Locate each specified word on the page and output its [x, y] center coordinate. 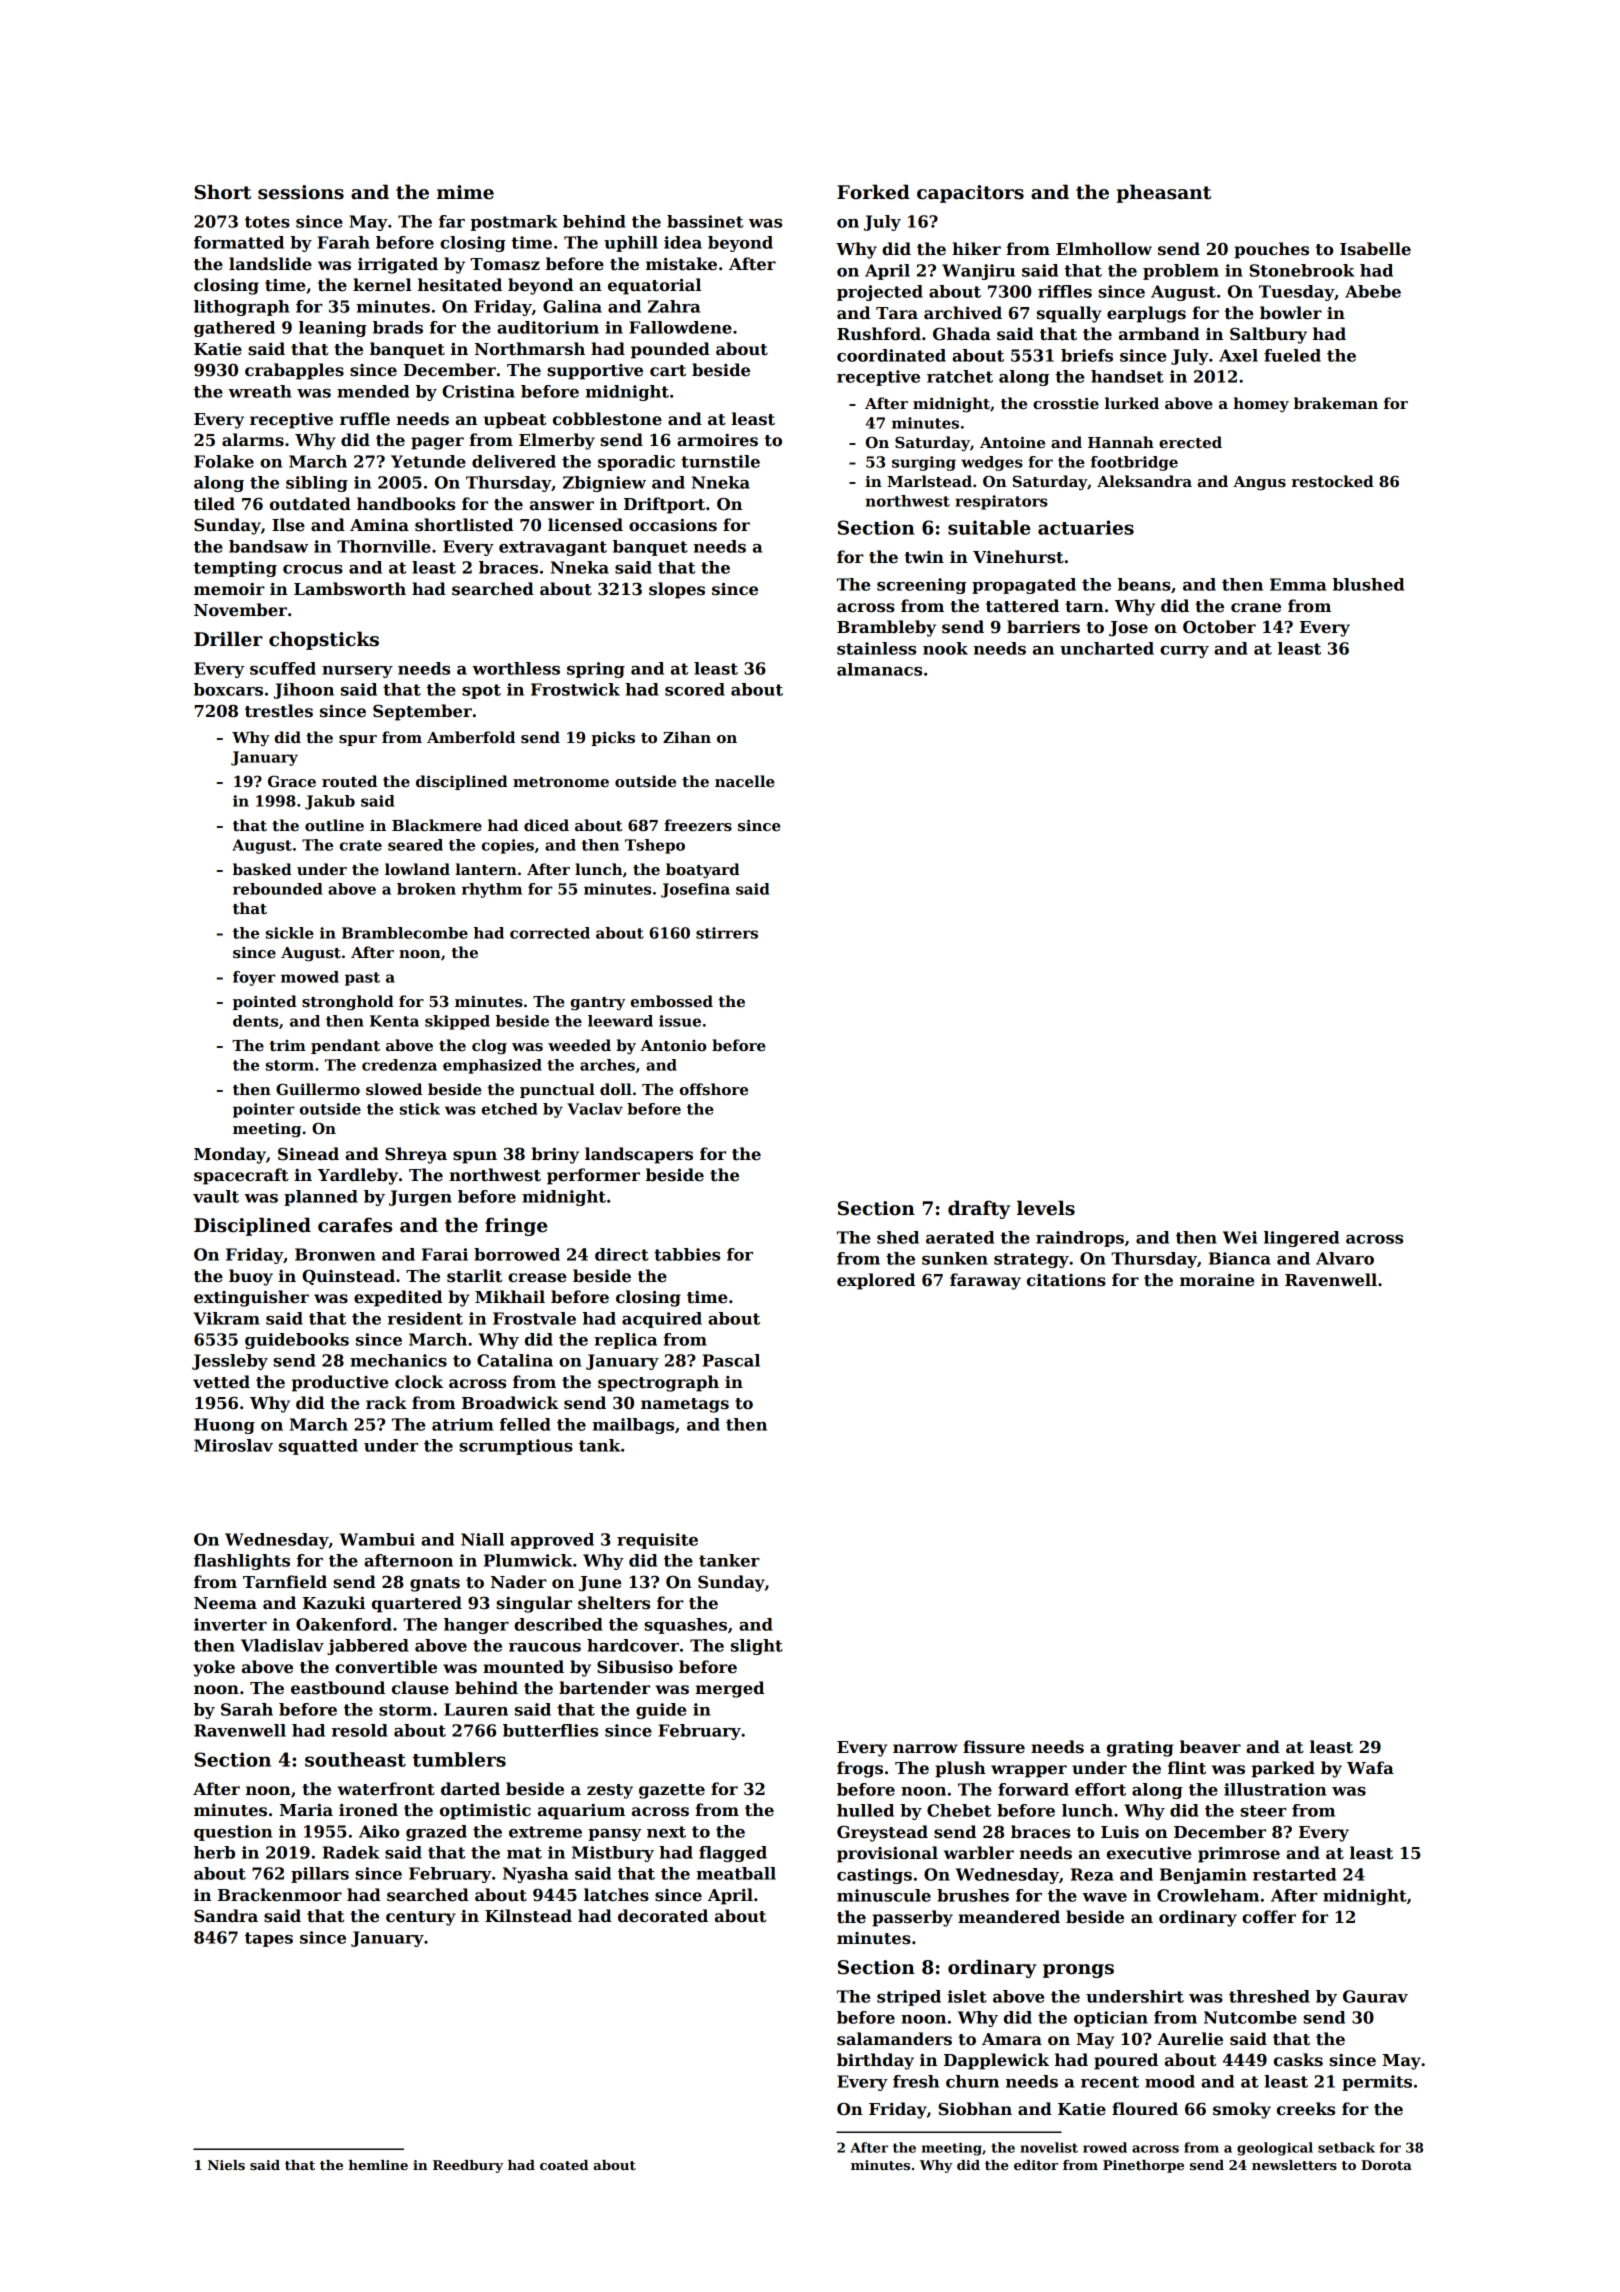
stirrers [727, 933]
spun [475, 1157]
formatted [239, 242]
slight [757, 1647]
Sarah [247, 1709]
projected [880, 293]
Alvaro [1345, 1258]
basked [262, 869]
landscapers [639, 1155]
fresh [916, 2081]
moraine [1217, 1280]
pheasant [1164, 193]
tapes [269, 1939]
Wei [1240, 1237]
